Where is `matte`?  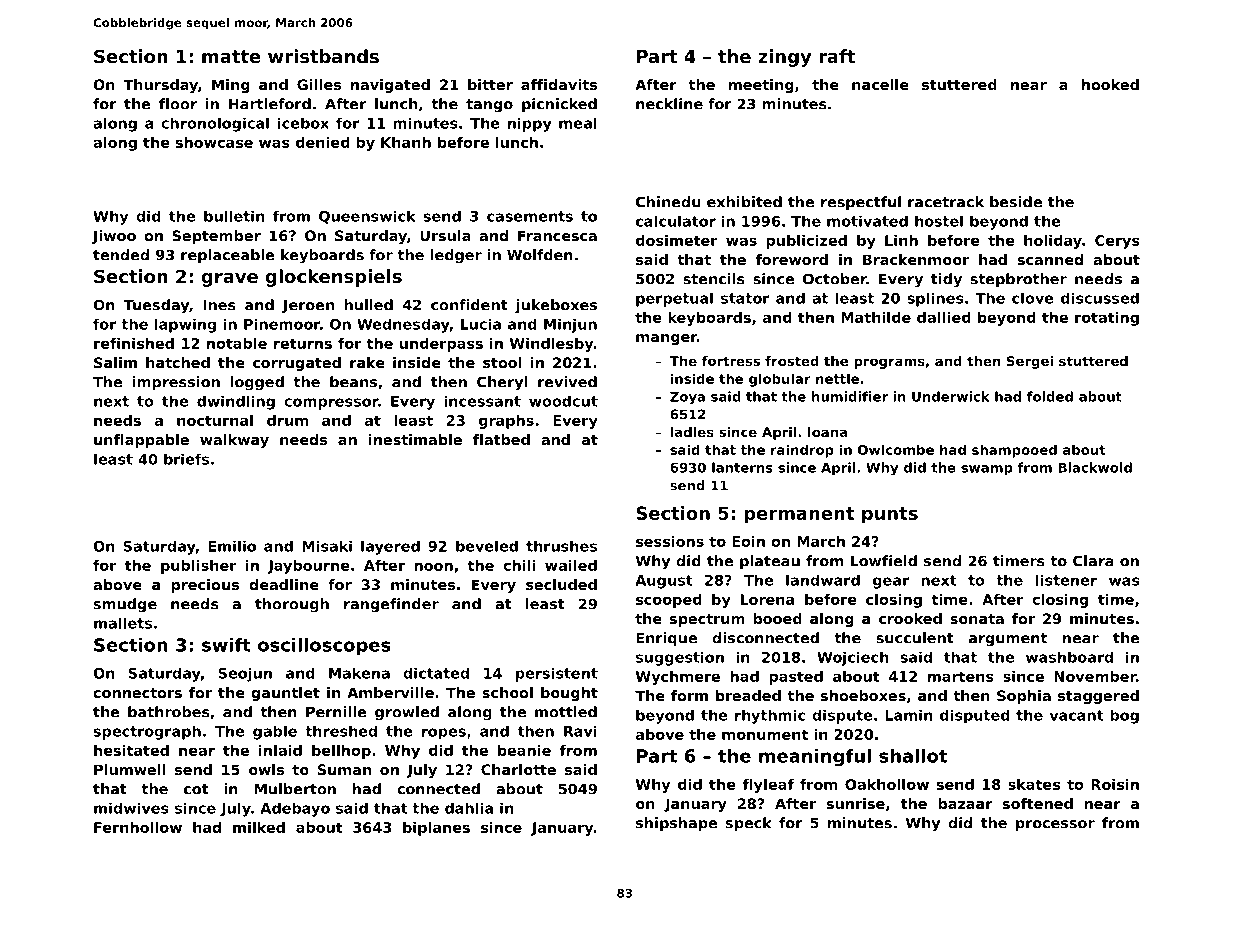 matte is located at coordinates (231, 56).
